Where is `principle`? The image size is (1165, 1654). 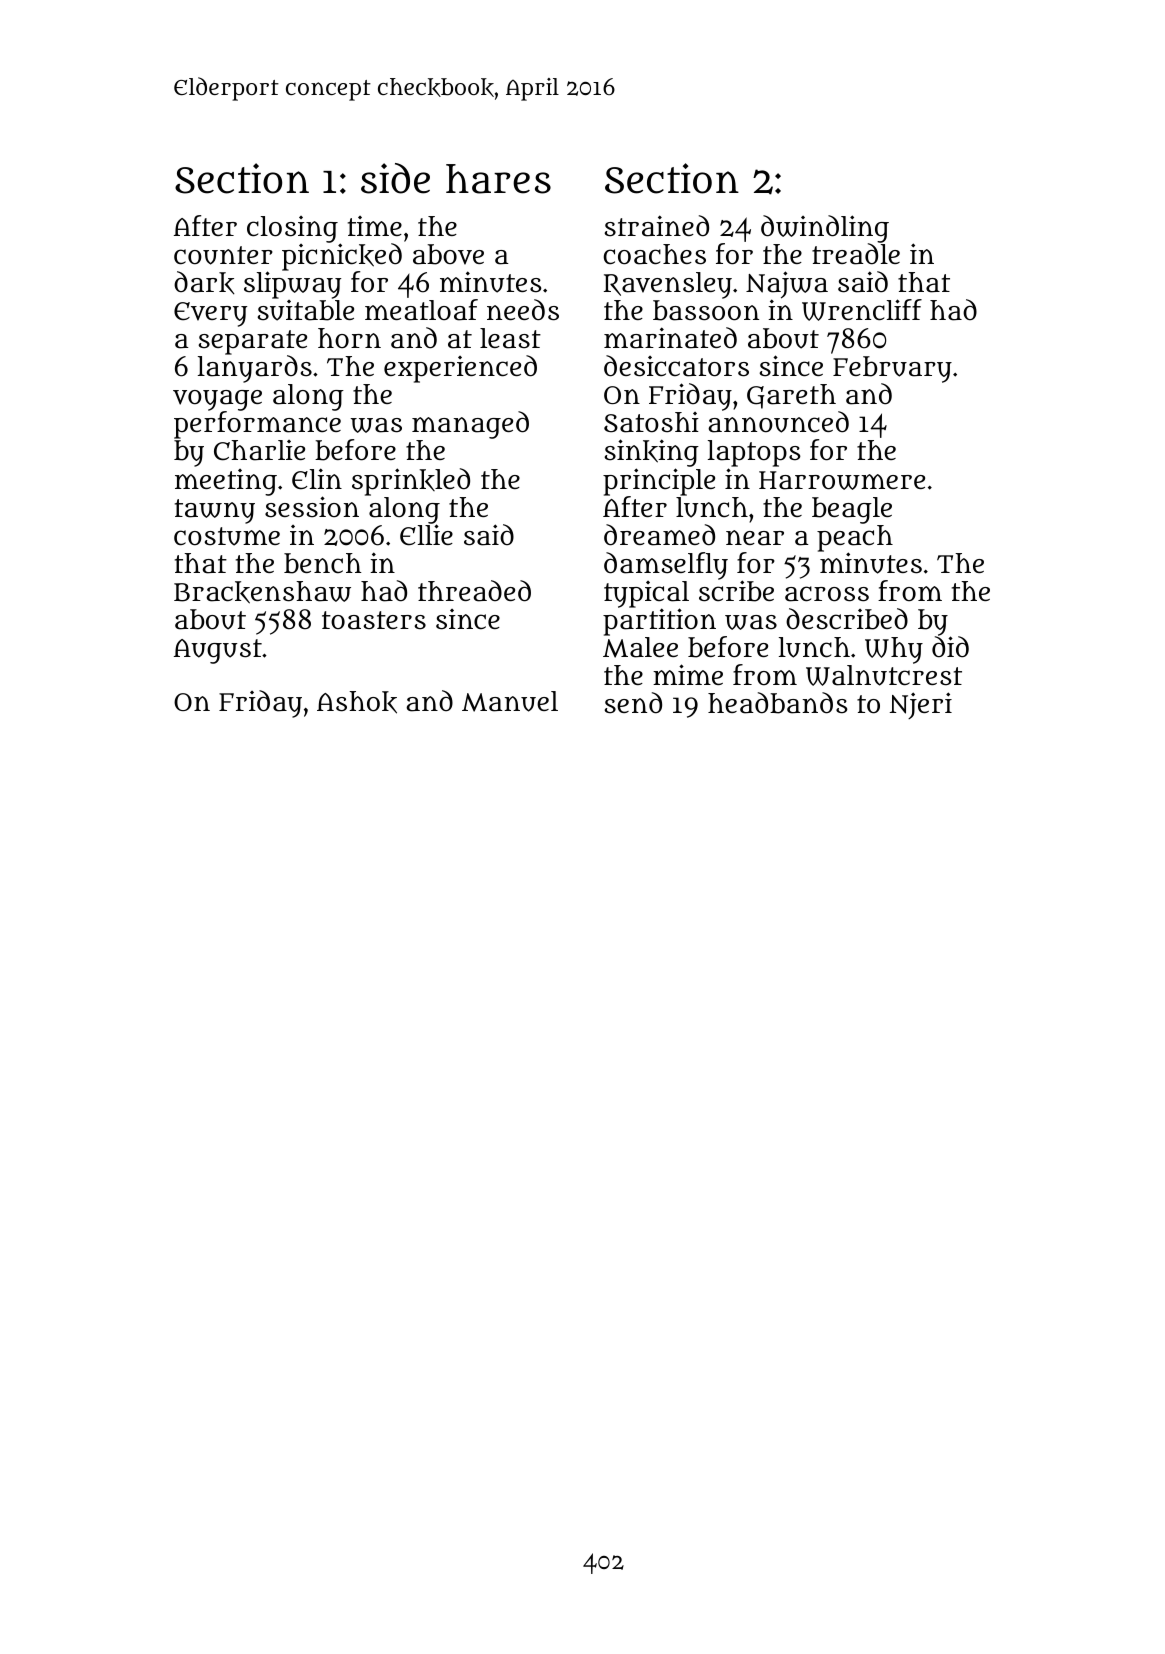 principle is located at coordinates (659, 482).
